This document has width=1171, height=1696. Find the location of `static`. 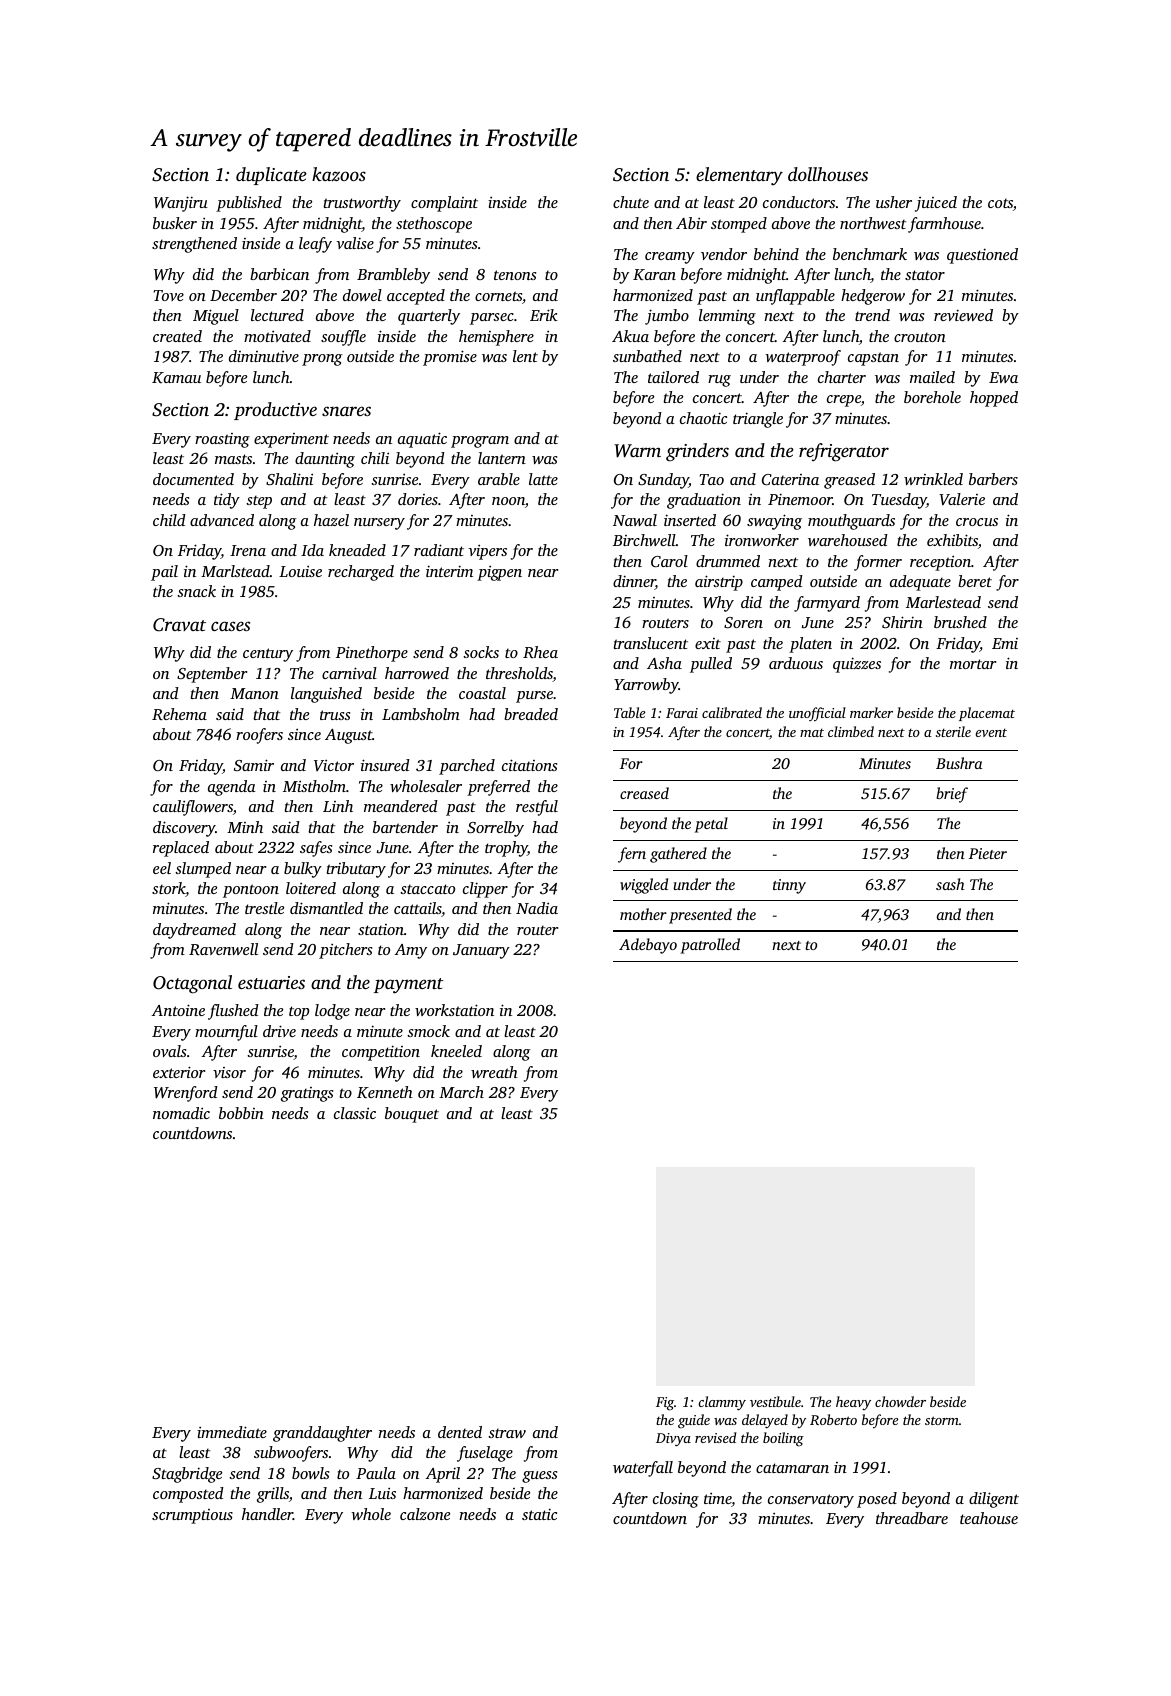

static is located at coordinates (539, 1514).
